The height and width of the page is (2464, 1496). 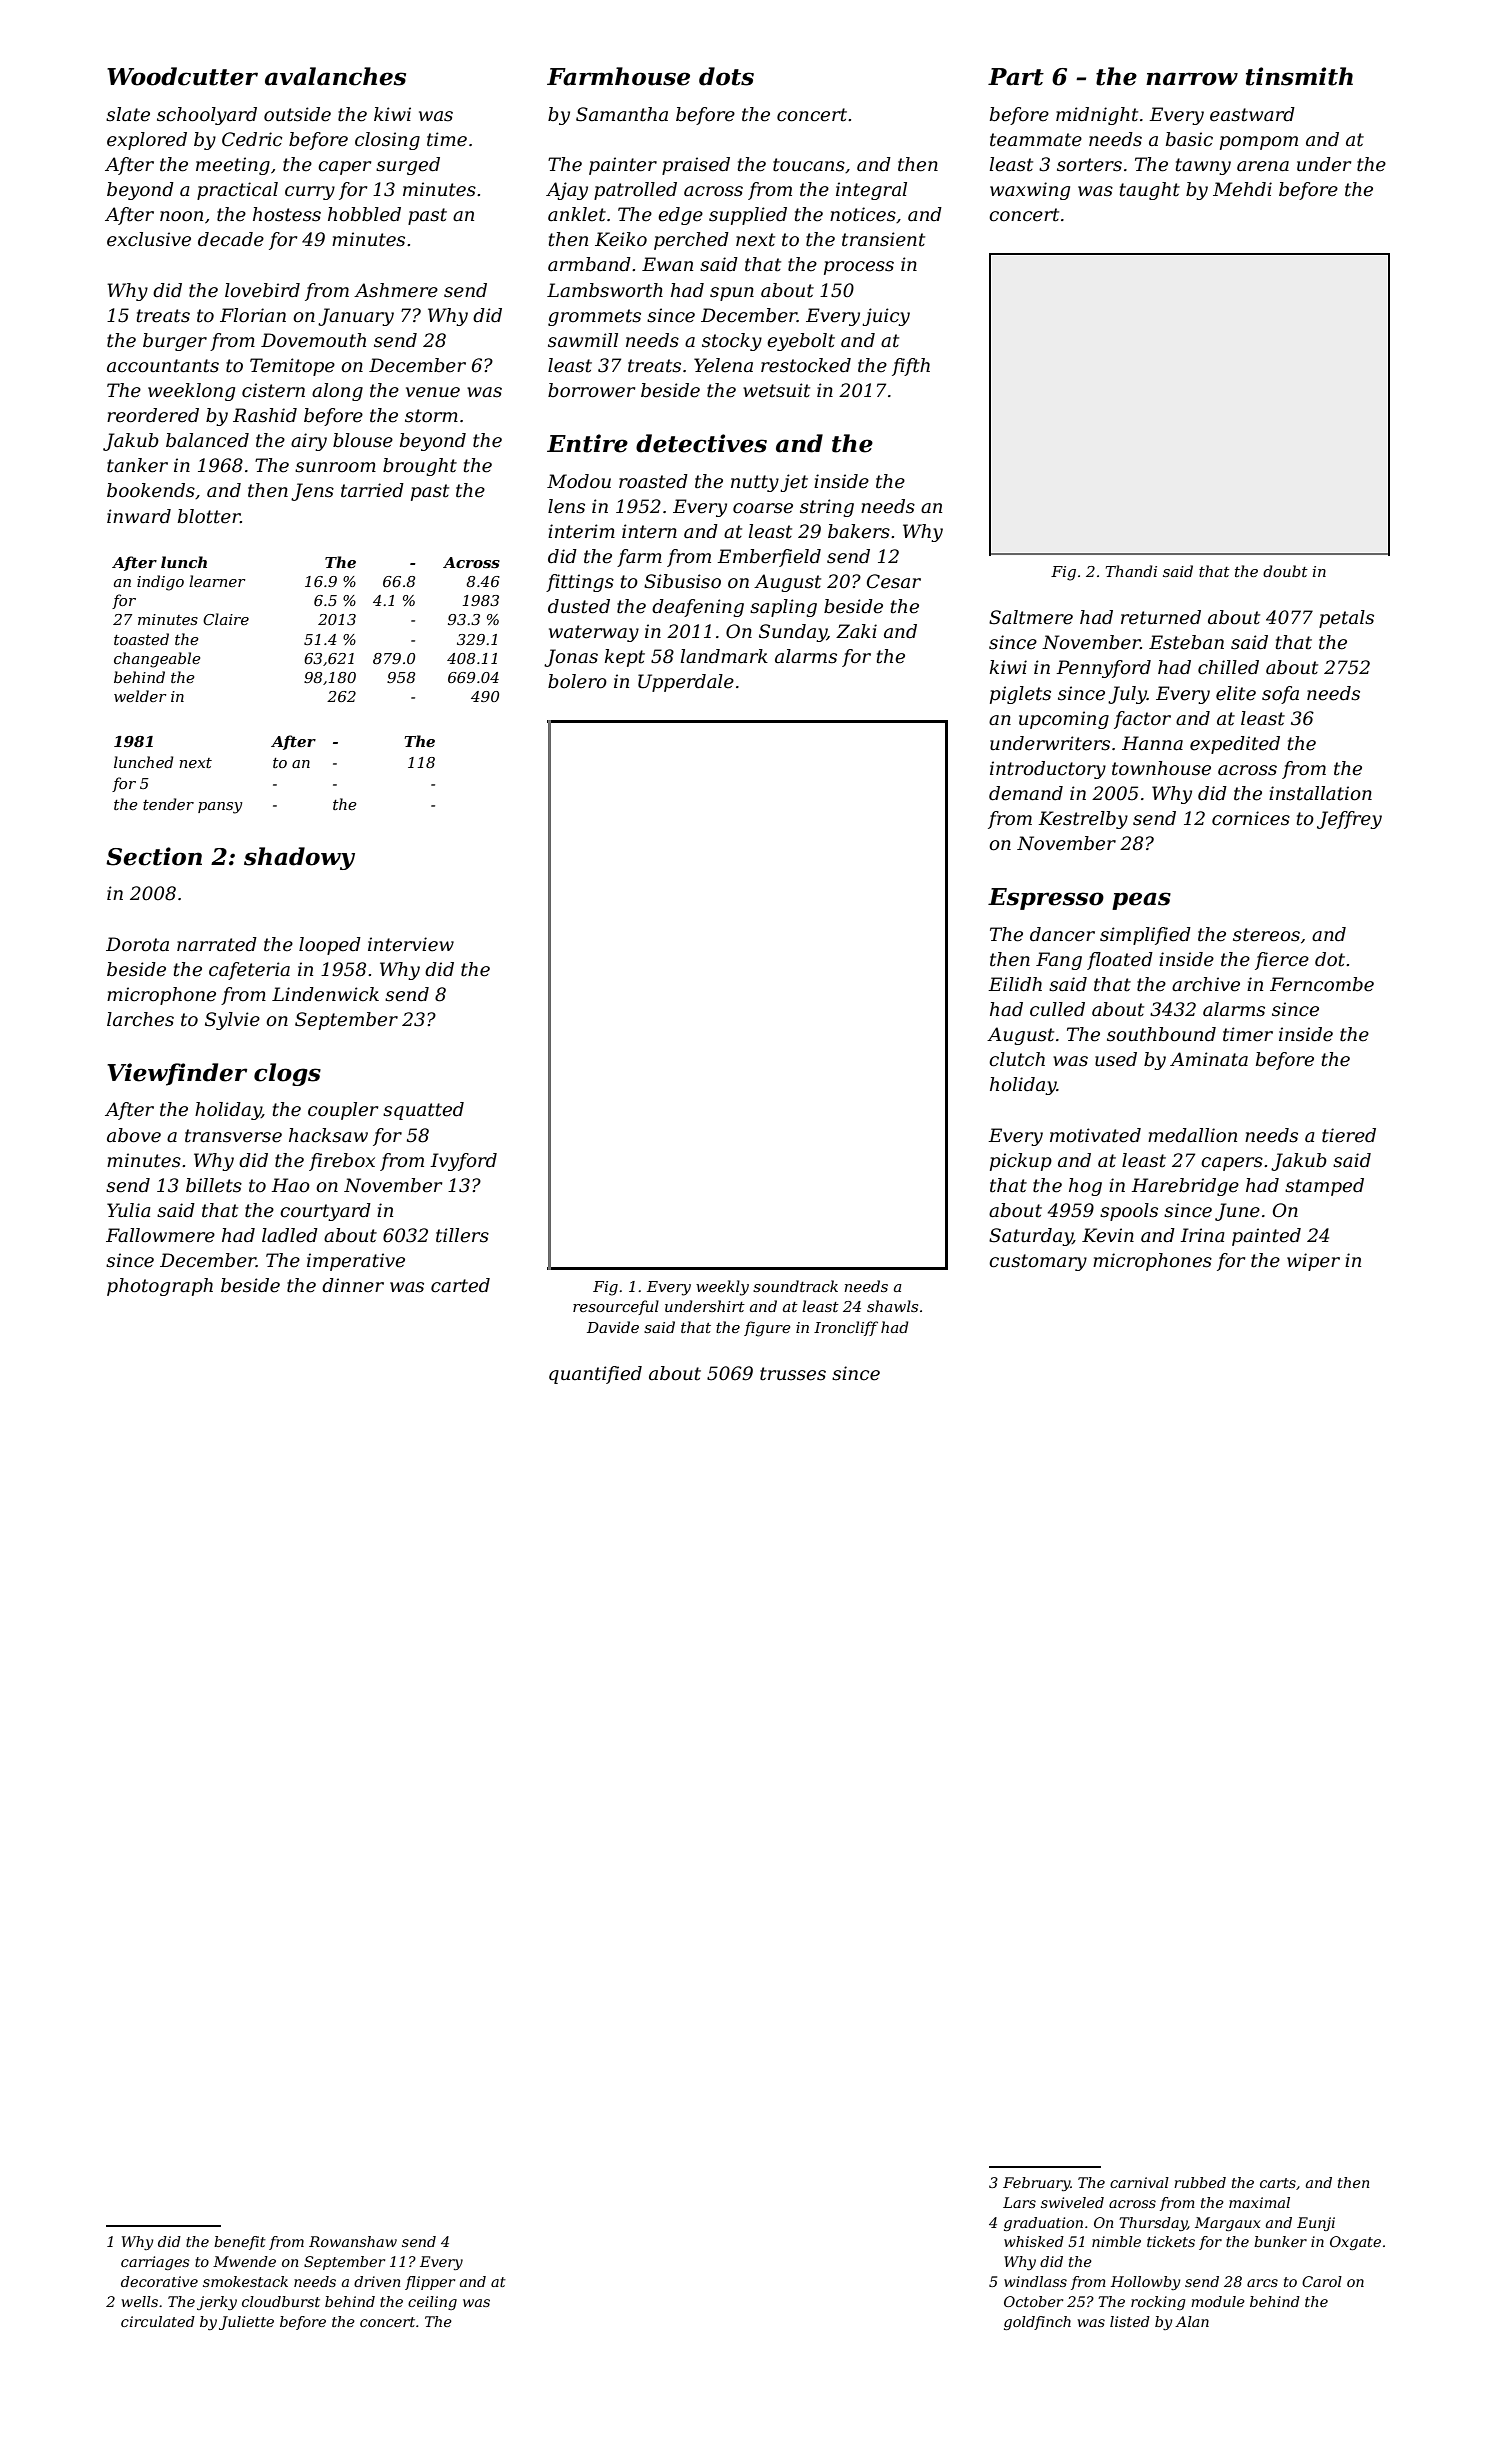 What do you see at coordinates (1036, 2184) in the page?
I see `February` at bounding box center [1036, 2184].
